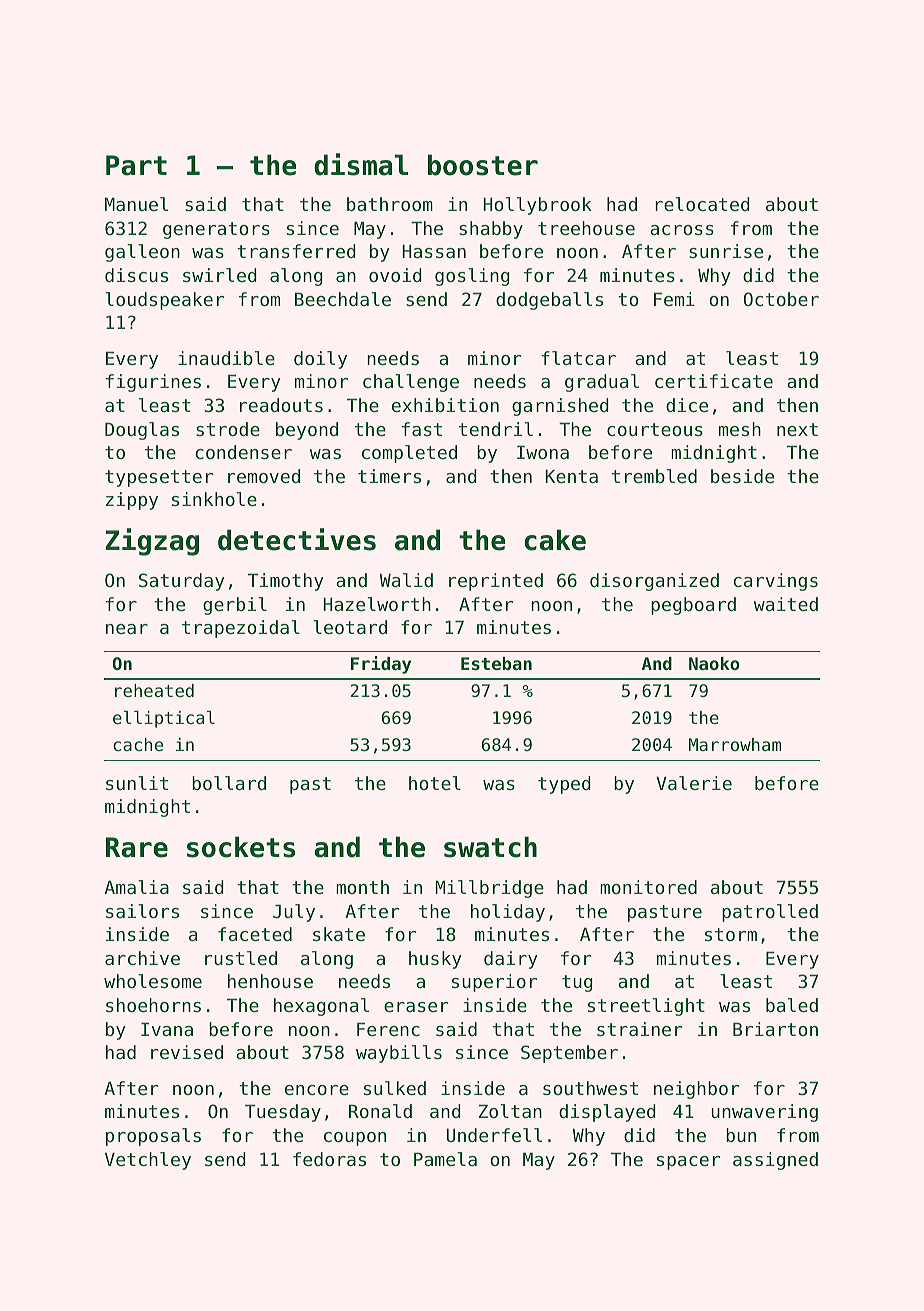  I want to click on reprinted, so click(496, 582).
